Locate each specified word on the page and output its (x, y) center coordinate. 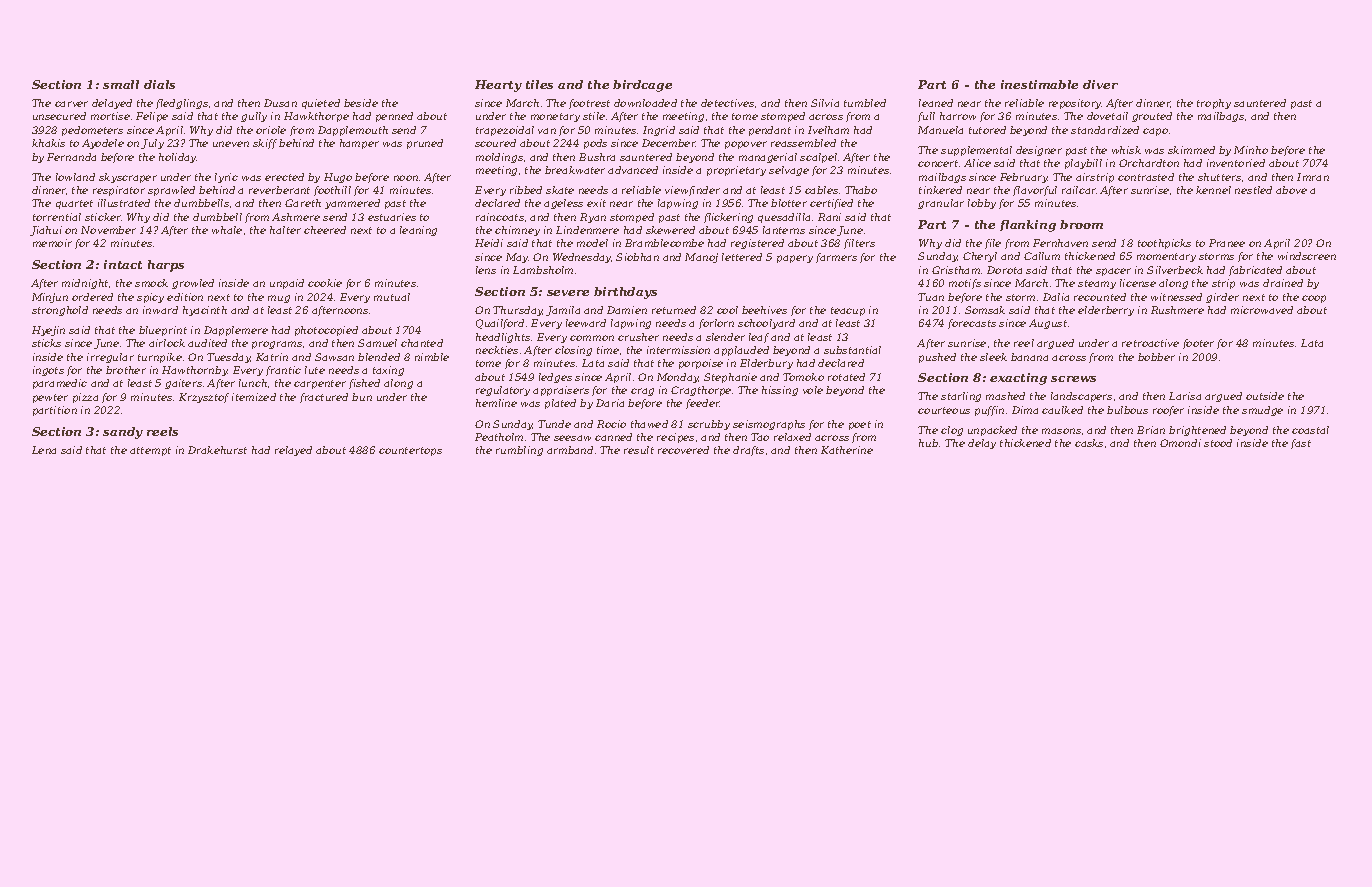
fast (1301, 444)
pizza (85, 398)
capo (1155, 132)
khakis (48, 143)
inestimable (1039, 84)
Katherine (847, 450)
